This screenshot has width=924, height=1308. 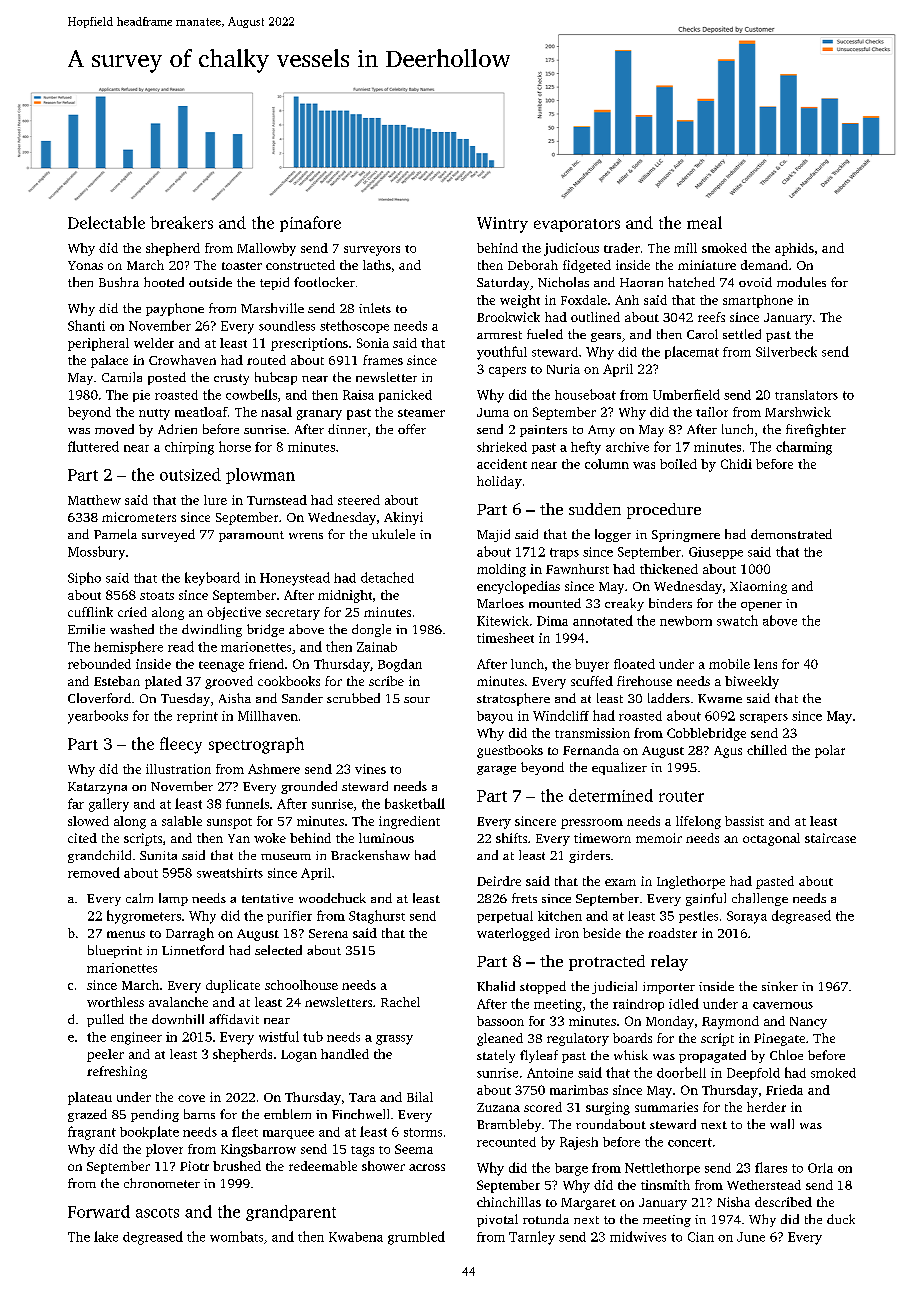 I want to click on Delectable, so click(x=106, y=222).
